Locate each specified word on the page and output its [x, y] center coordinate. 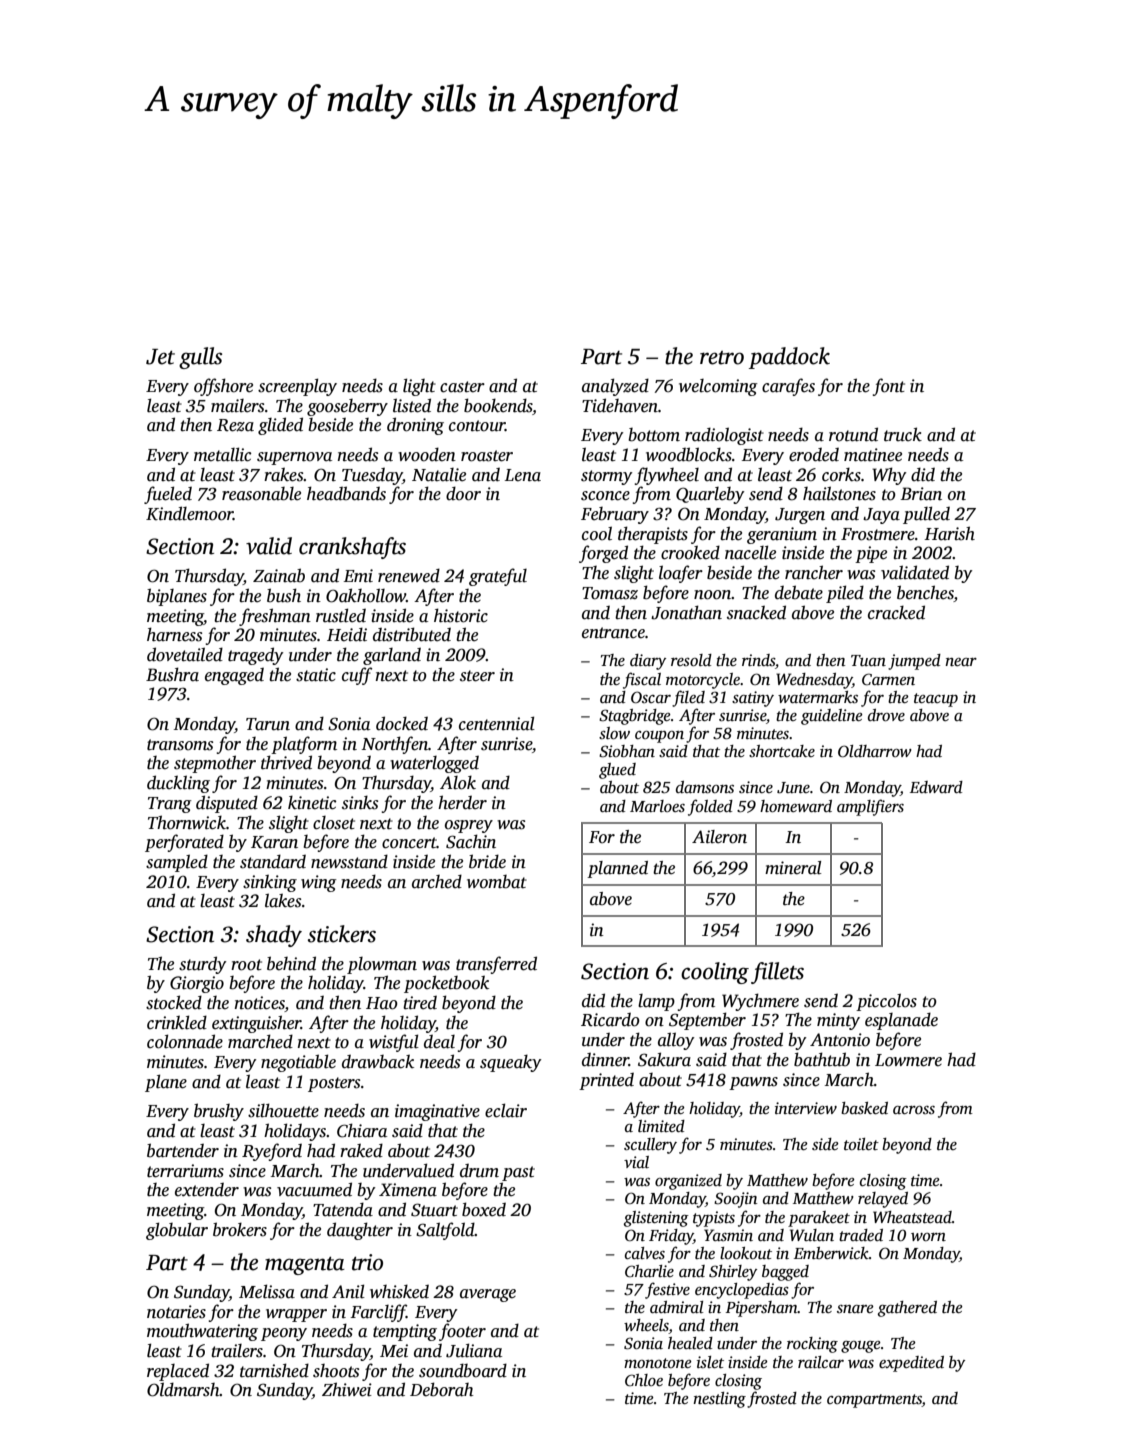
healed [690, 1343]
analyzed [615, 387]
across [914, 1110]
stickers [342, 934]
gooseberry [347, 407]
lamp [656, 1002]
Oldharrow [875, 751]
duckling [178, 784]
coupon [659, 737]
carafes [788, 387]
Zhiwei [347, 1389]
